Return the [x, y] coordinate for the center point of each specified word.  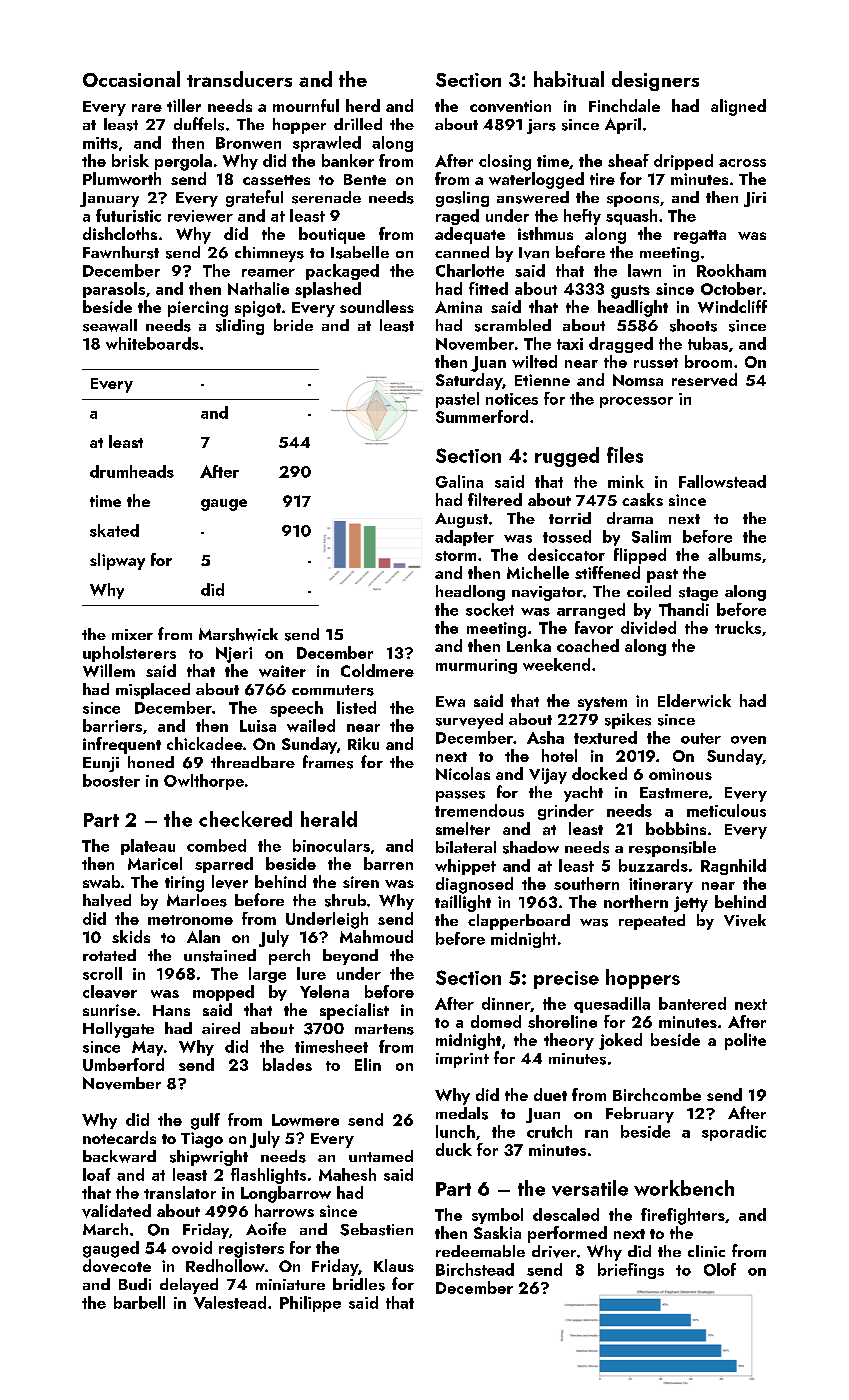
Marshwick [238, 634]
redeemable [480, 1251]
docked [599, 773]
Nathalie [258, 288]
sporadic [734, 1133]
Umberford [123, 1064]
